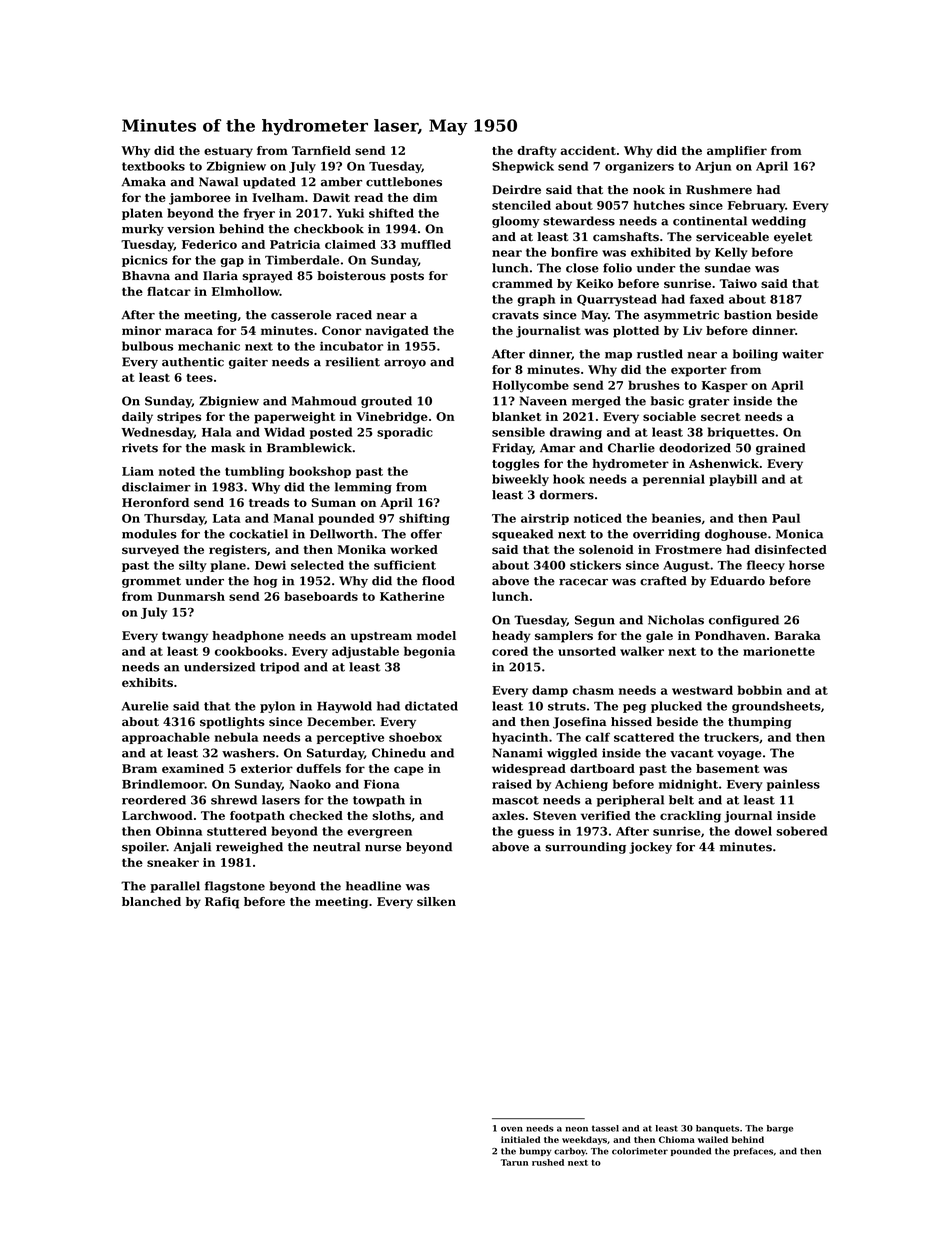 Image resolution: width=952 pixels, height=1233 pixels. Describe the element at coordinates (301, 315) in the screenshot. I see `casserole` at that location.
